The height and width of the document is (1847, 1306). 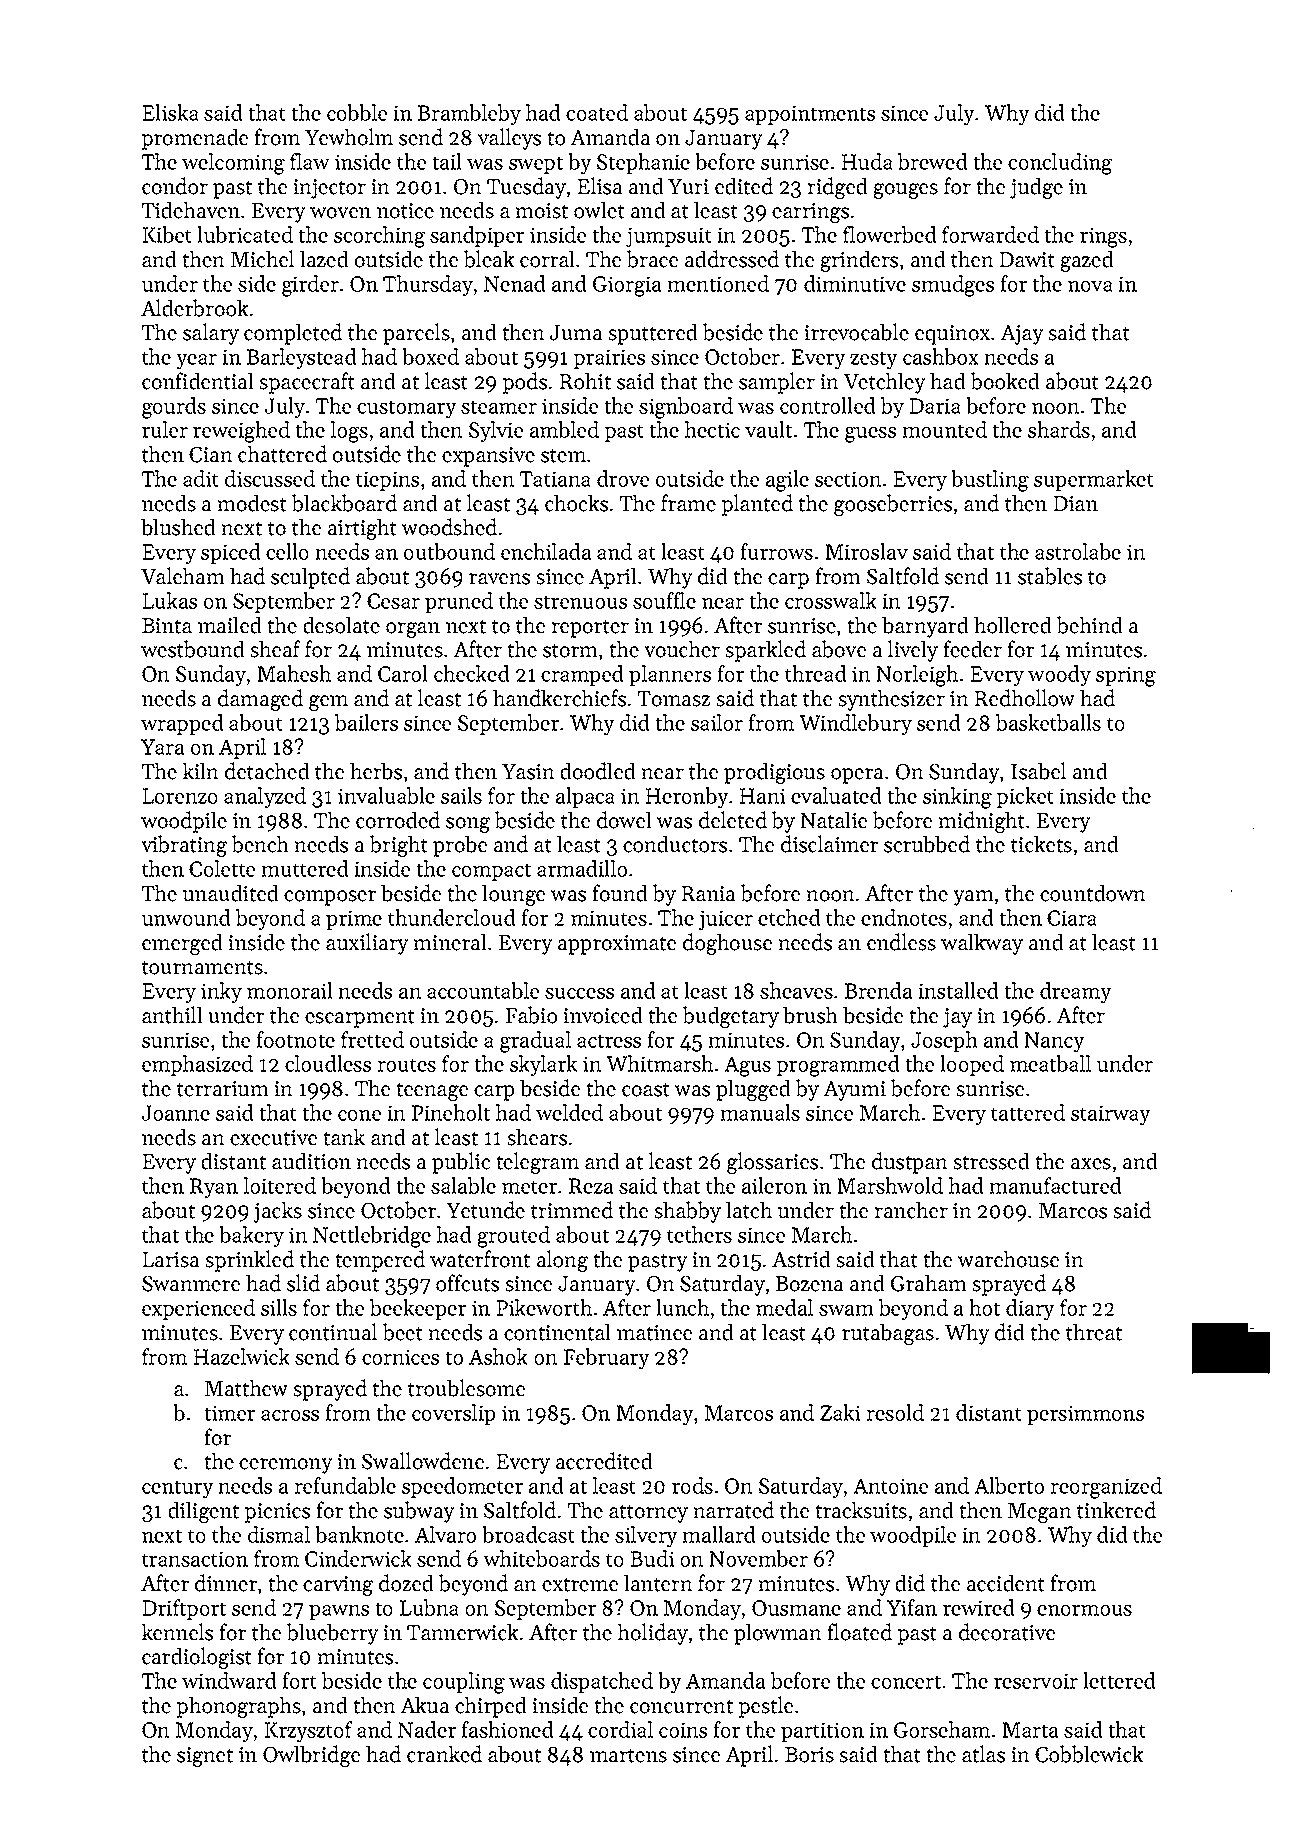 I want to click on atlas, so click(x=983, y=1754).
